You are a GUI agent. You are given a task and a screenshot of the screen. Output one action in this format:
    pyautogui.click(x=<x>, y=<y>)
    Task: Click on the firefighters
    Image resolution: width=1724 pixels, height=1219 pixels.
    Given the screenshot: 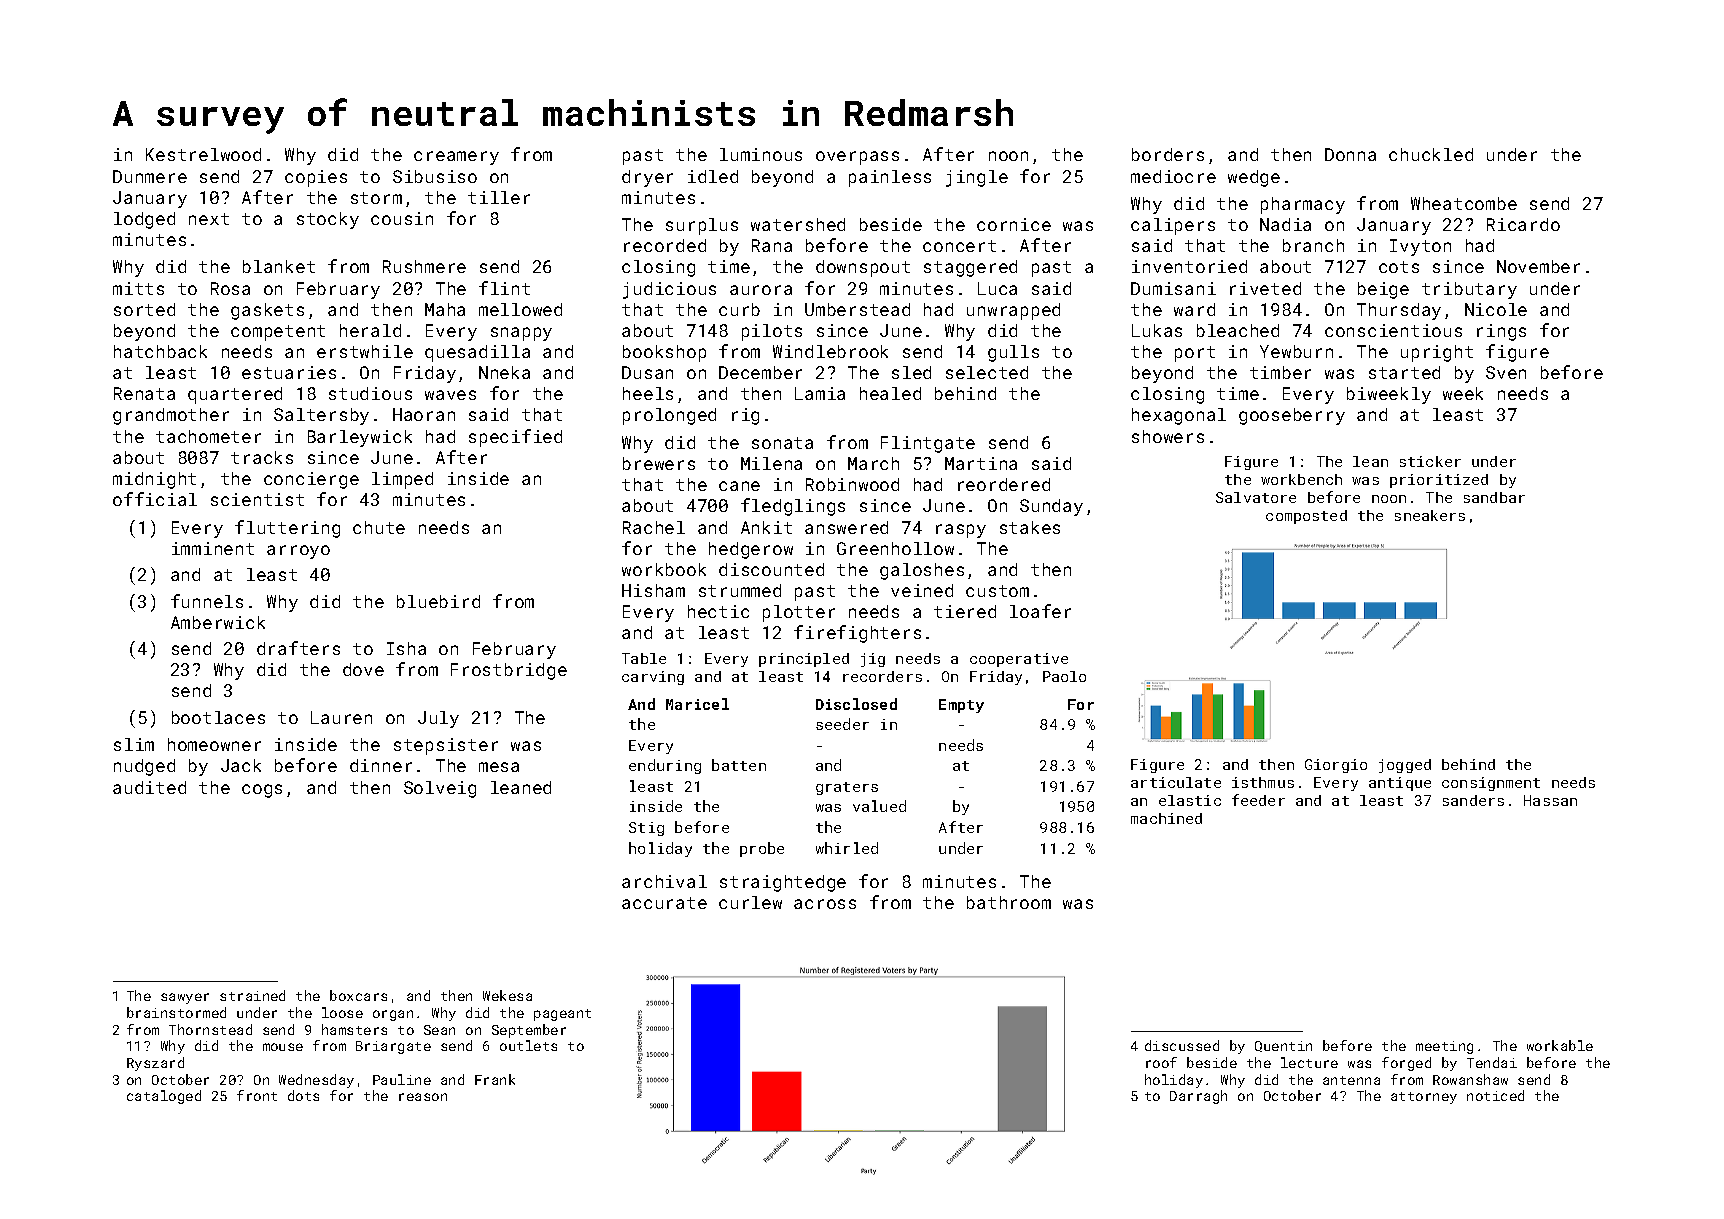 What is the action you would take?
    pyautogui.click(x=857, y=634)
